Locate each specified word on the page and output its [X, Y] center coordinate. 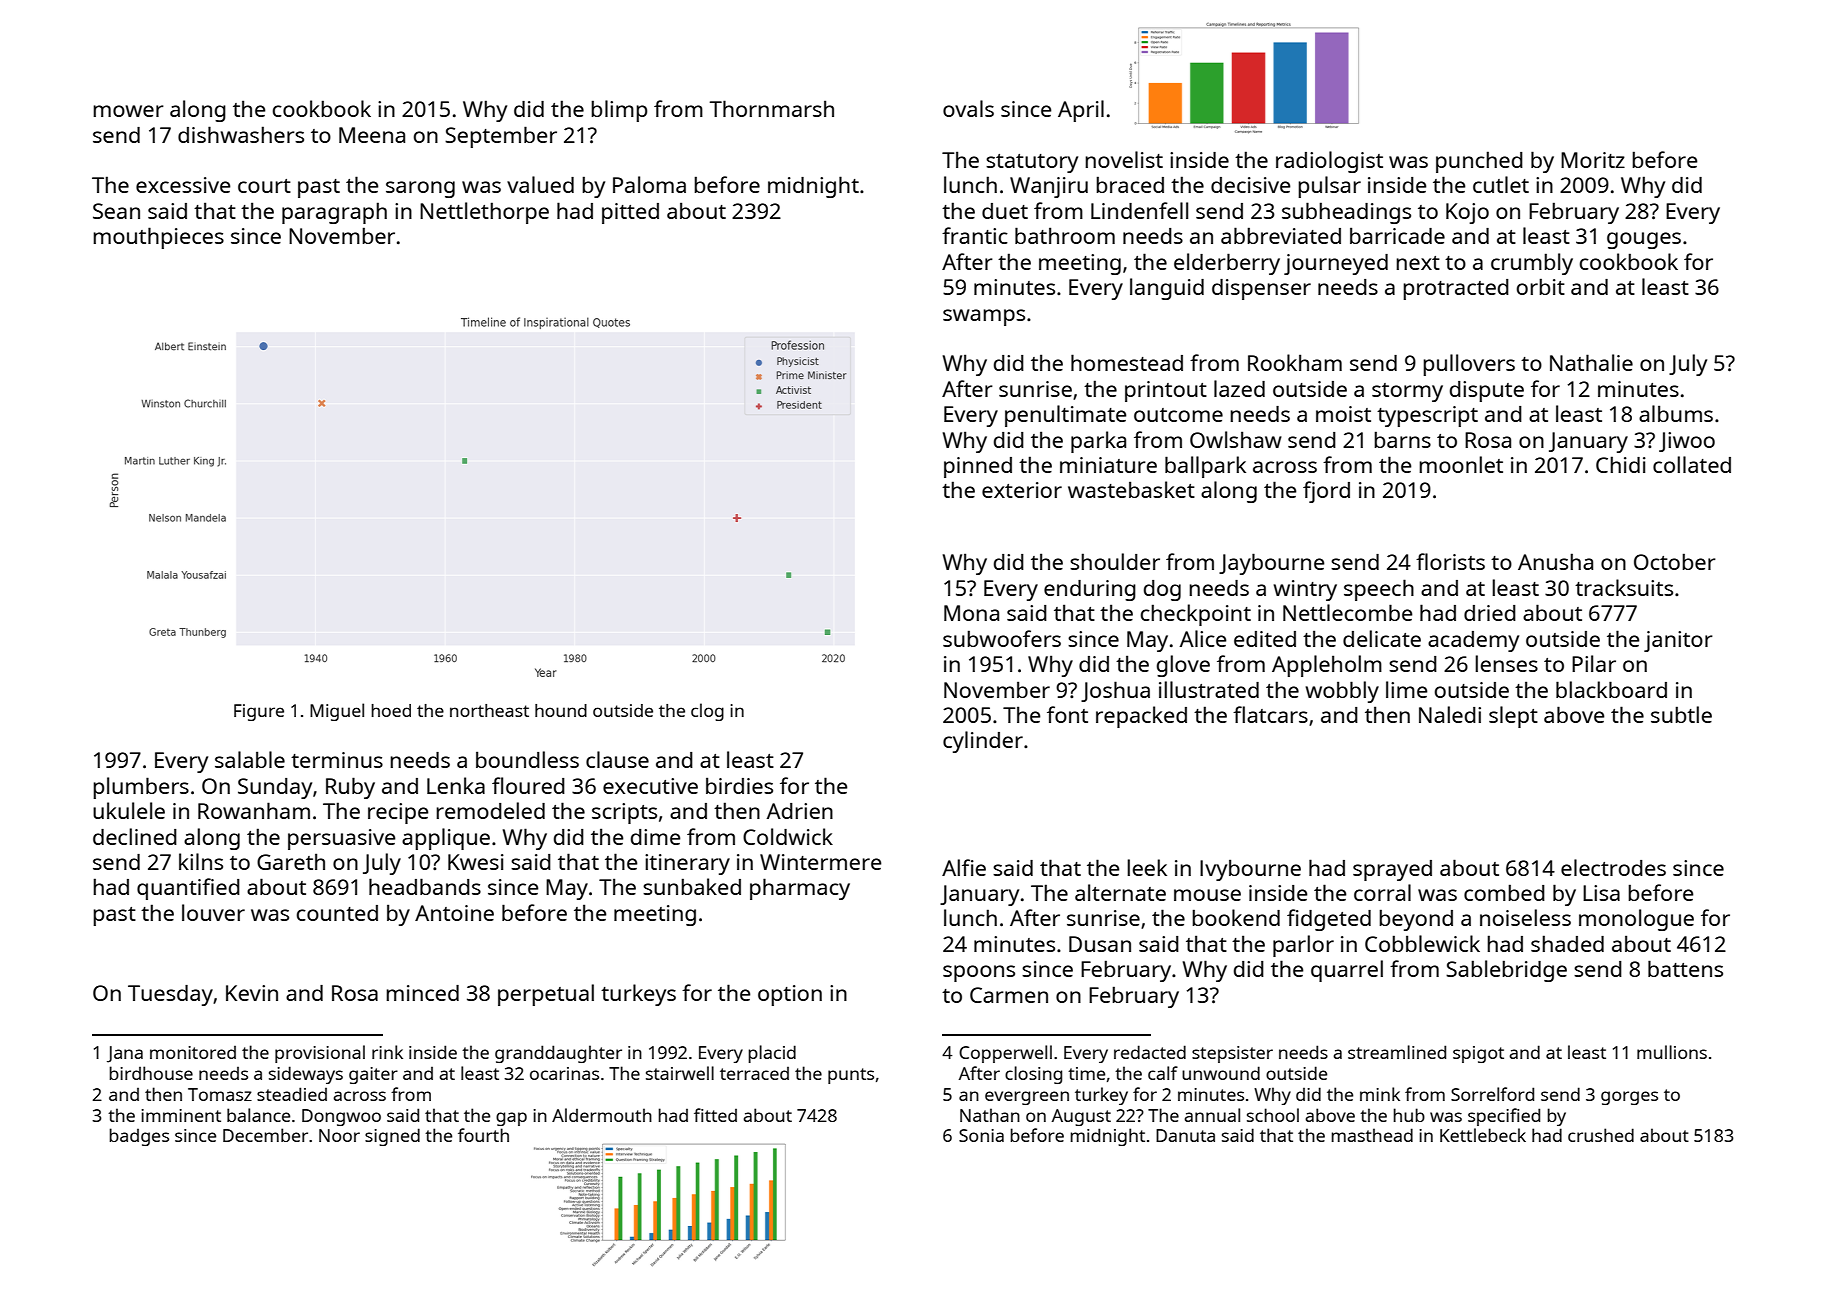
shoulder [1115, 561]
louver [213, 912]
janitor [1678, 641]
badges [139, 1137]
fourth [483, 1135]
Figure [259, 712]
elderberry [1227, 264]
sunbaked [692, 886]
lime [1406, 689]
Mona [971, 613]
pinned [978, 467]
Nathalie [1591, 362]
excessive [183, 185]
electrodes [1613, 867]
